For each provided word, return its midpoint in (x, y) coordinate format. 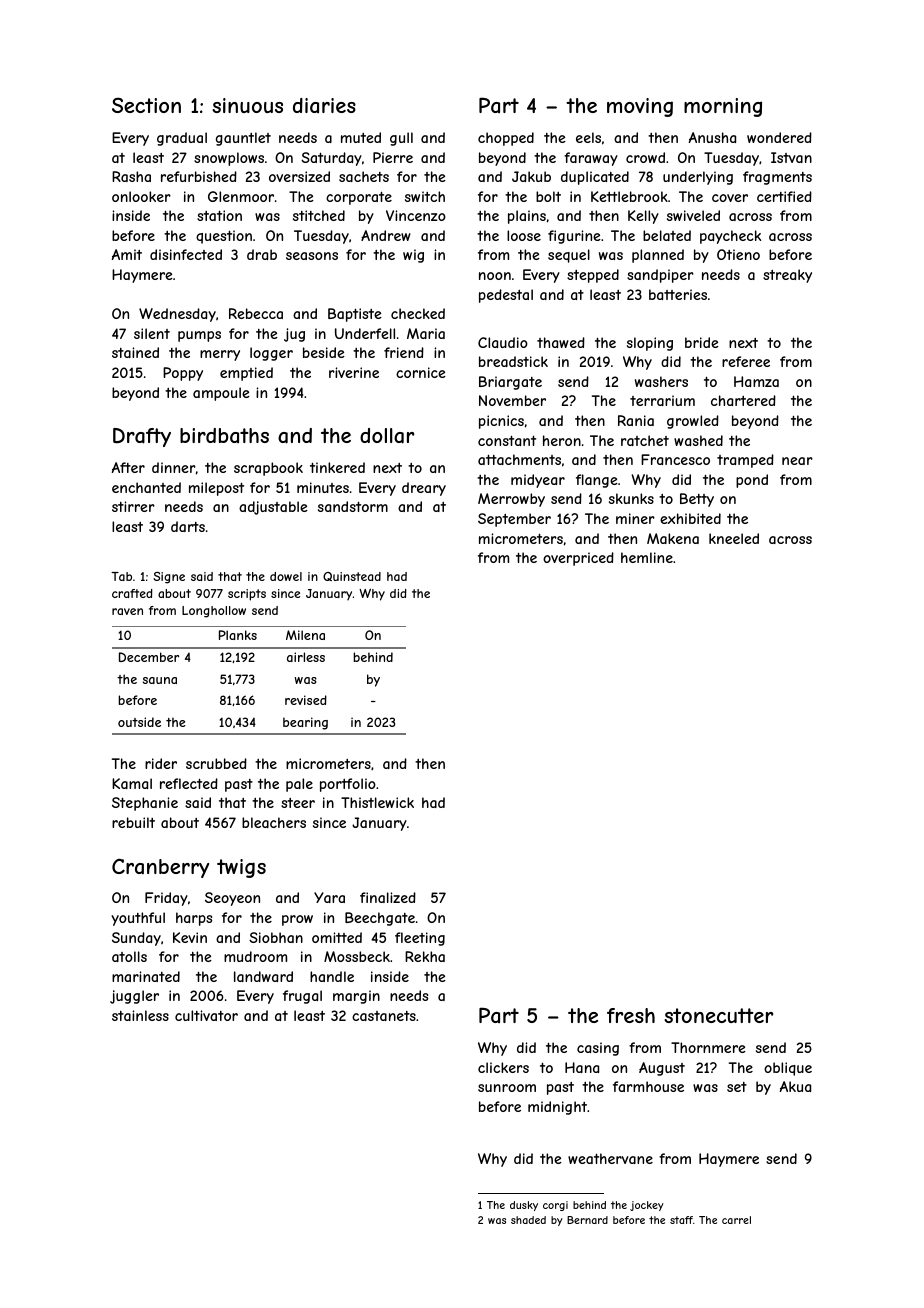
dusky (524, 1206)
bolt (548, 196)
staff (681, 1220)
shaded (528, 1220)
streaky (787, 276)
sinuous (247, 105)
